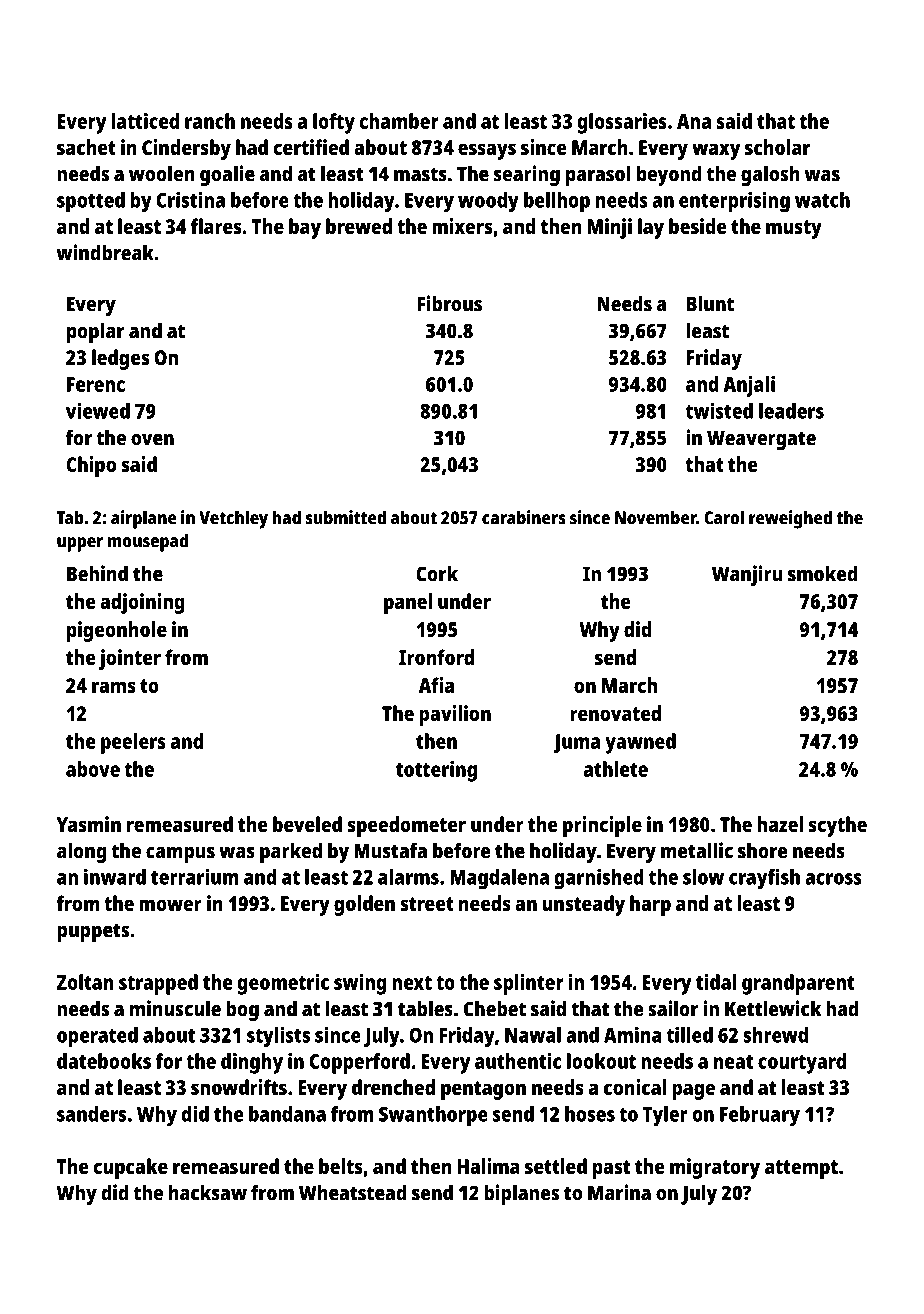  Describe the element at coordinates (777, 147) in the image. I see `scholar` at that location.
